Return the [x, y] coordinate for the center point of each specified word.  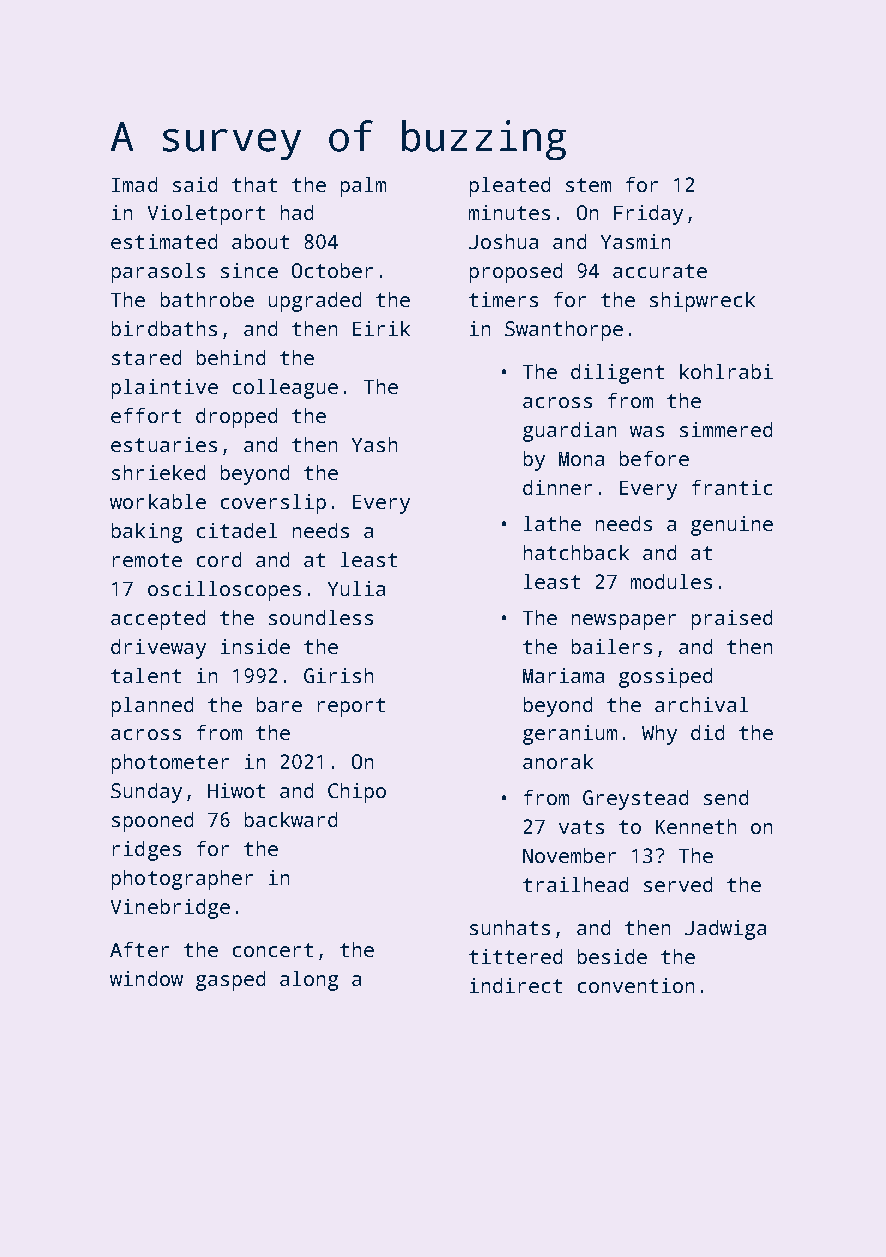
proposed [516, 273]
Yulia [356, 588]
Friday [648, 215]
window [146, 978]
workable [158, 501]
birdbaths [164, 328]
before [654, 458]
